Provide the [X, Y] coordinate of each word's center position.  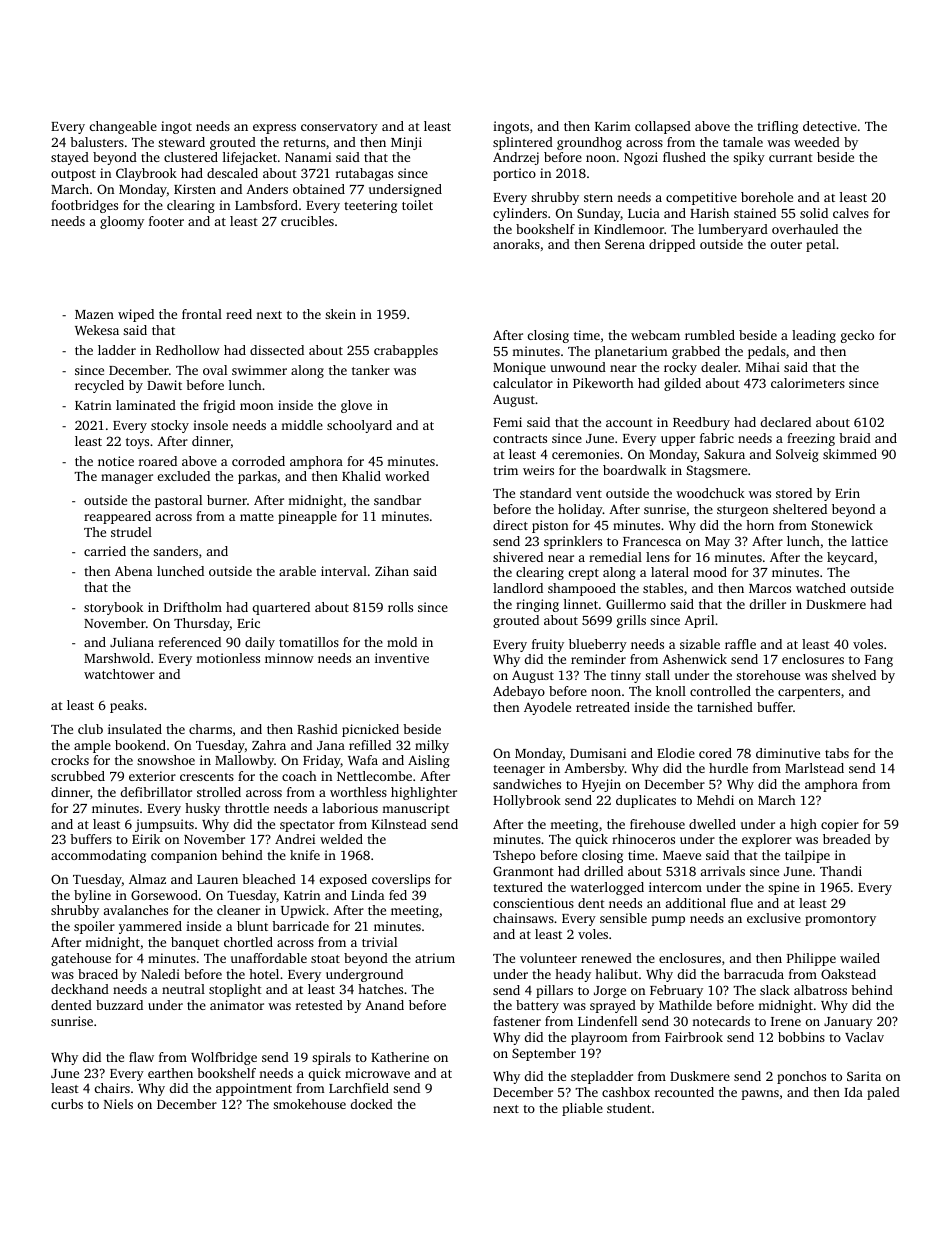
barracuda [754, 974]
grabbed [696, 352]
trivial [379, 942]
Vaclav [864, 1037]
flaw [141, 1057]
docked [372, 1104]
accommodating [98, 856]
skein [340, 314]
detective [830, 126]
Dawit [164, 385]
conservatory [339, 128]
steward [181, 142]
